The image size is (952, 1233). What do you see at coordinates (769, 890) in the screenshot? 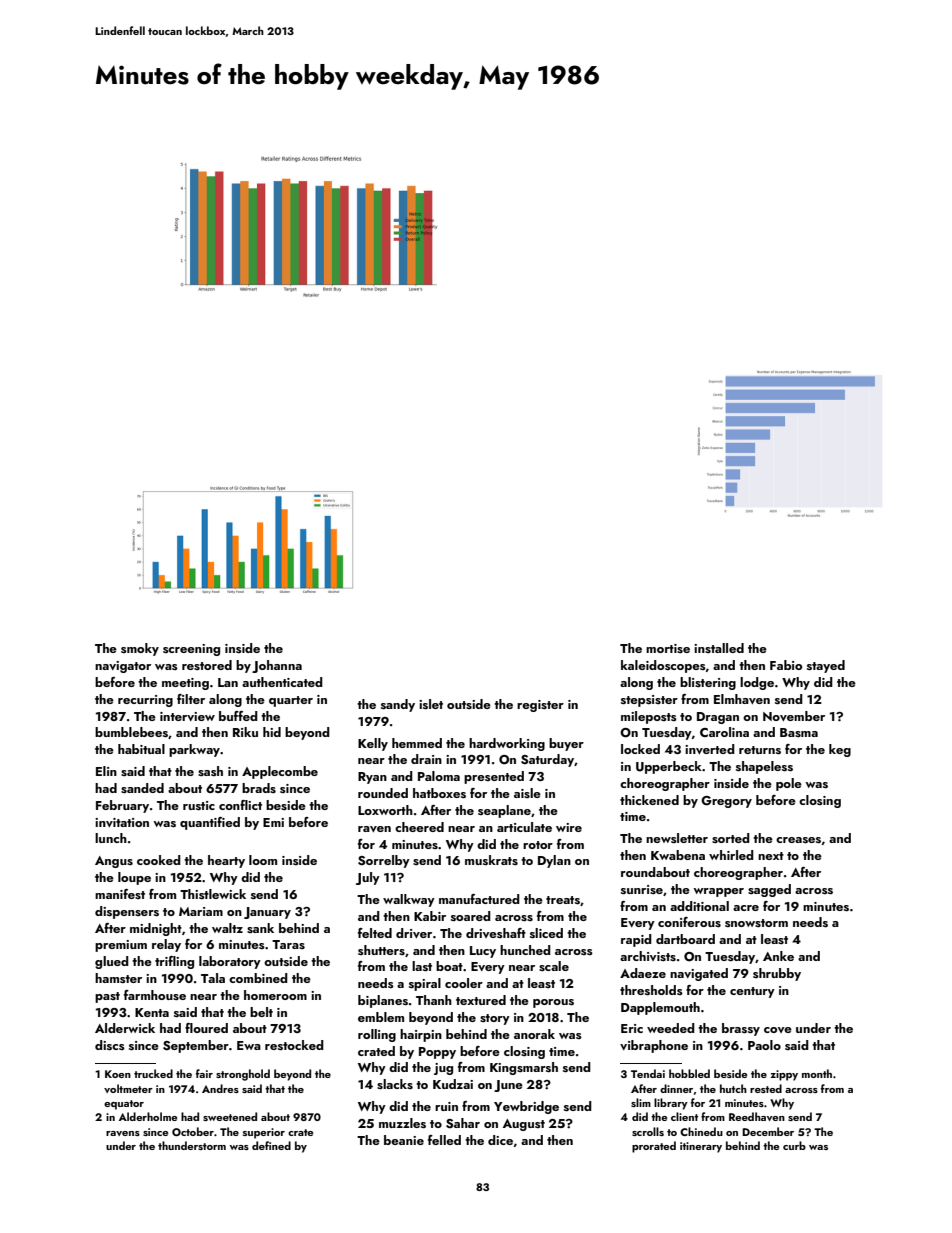
I see `sagged` at bounding box center [769, 890].
